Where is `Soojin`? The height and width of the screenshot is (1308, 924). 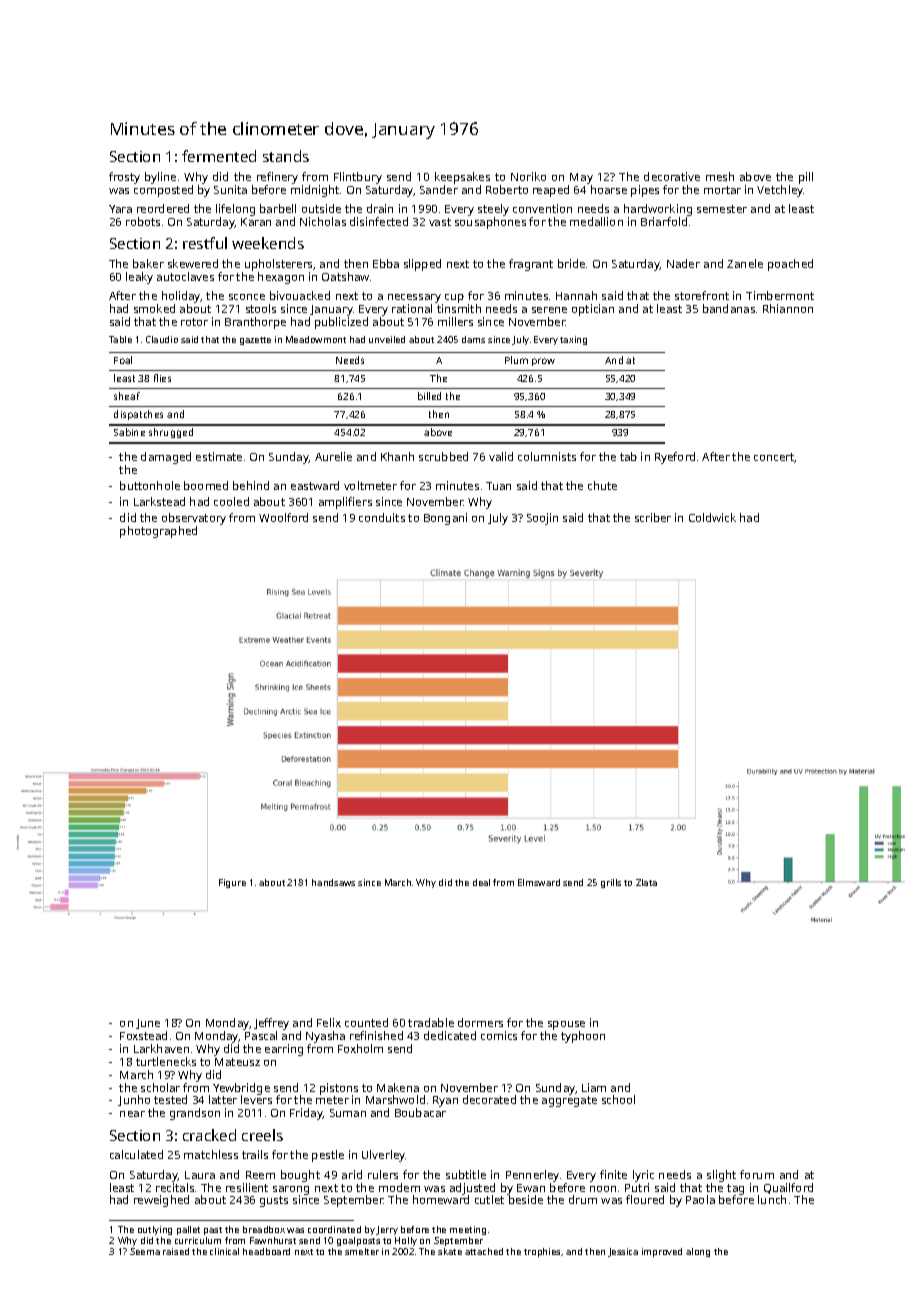 Soojin is located at coordinates (542, 519).
